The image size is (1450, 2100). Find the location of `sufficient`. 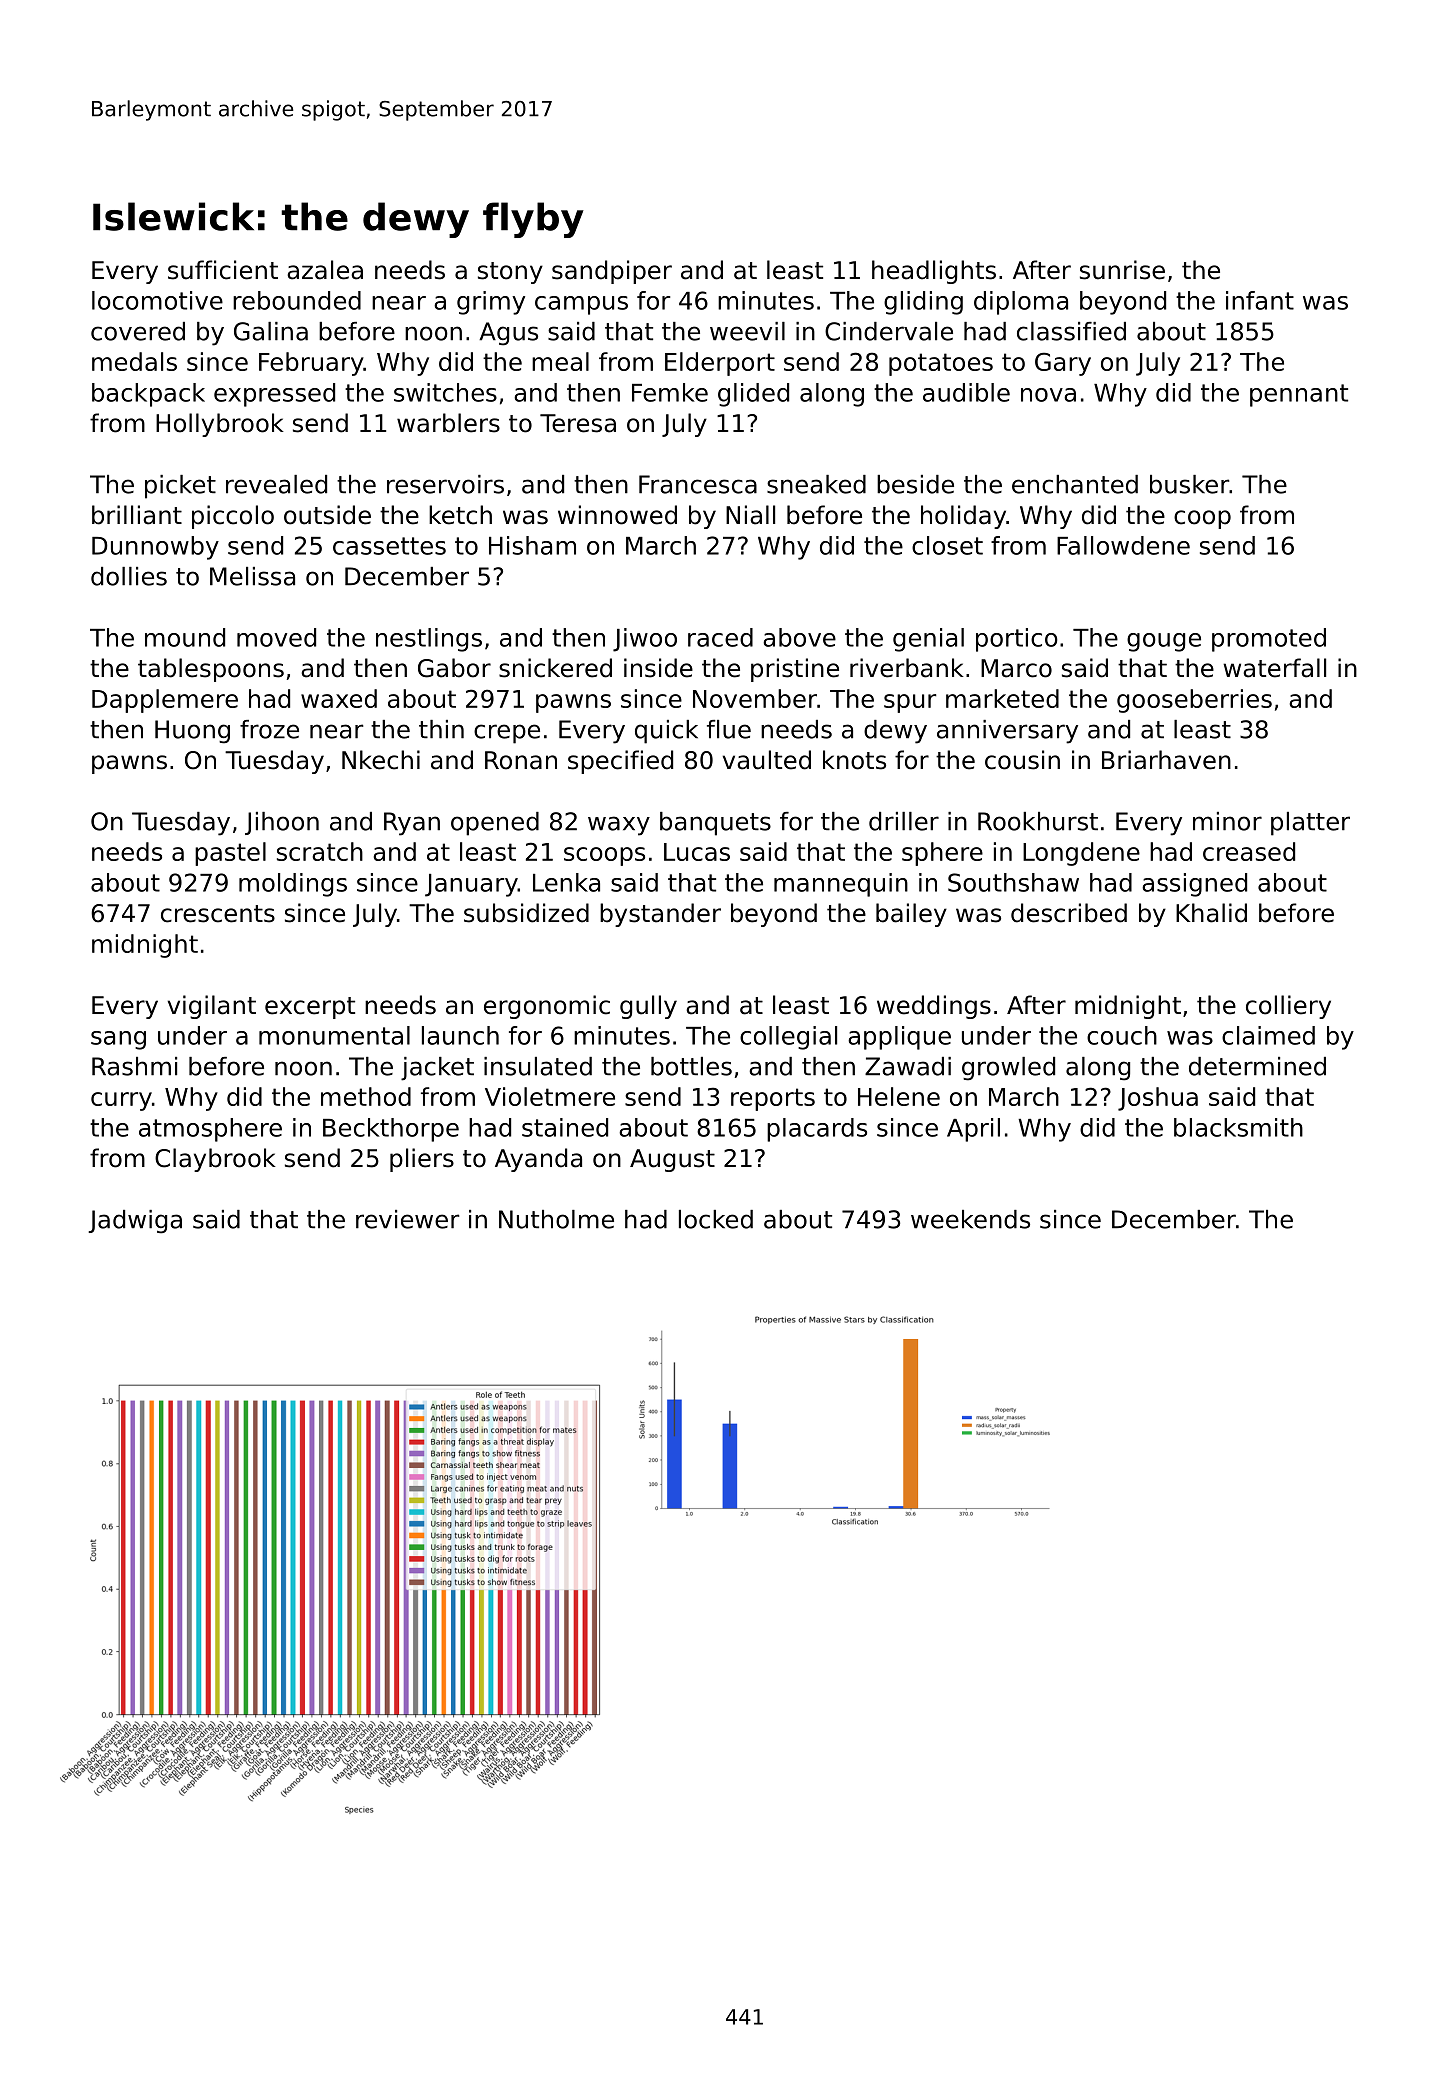

sufficient is located at coordinates (223, 270).
